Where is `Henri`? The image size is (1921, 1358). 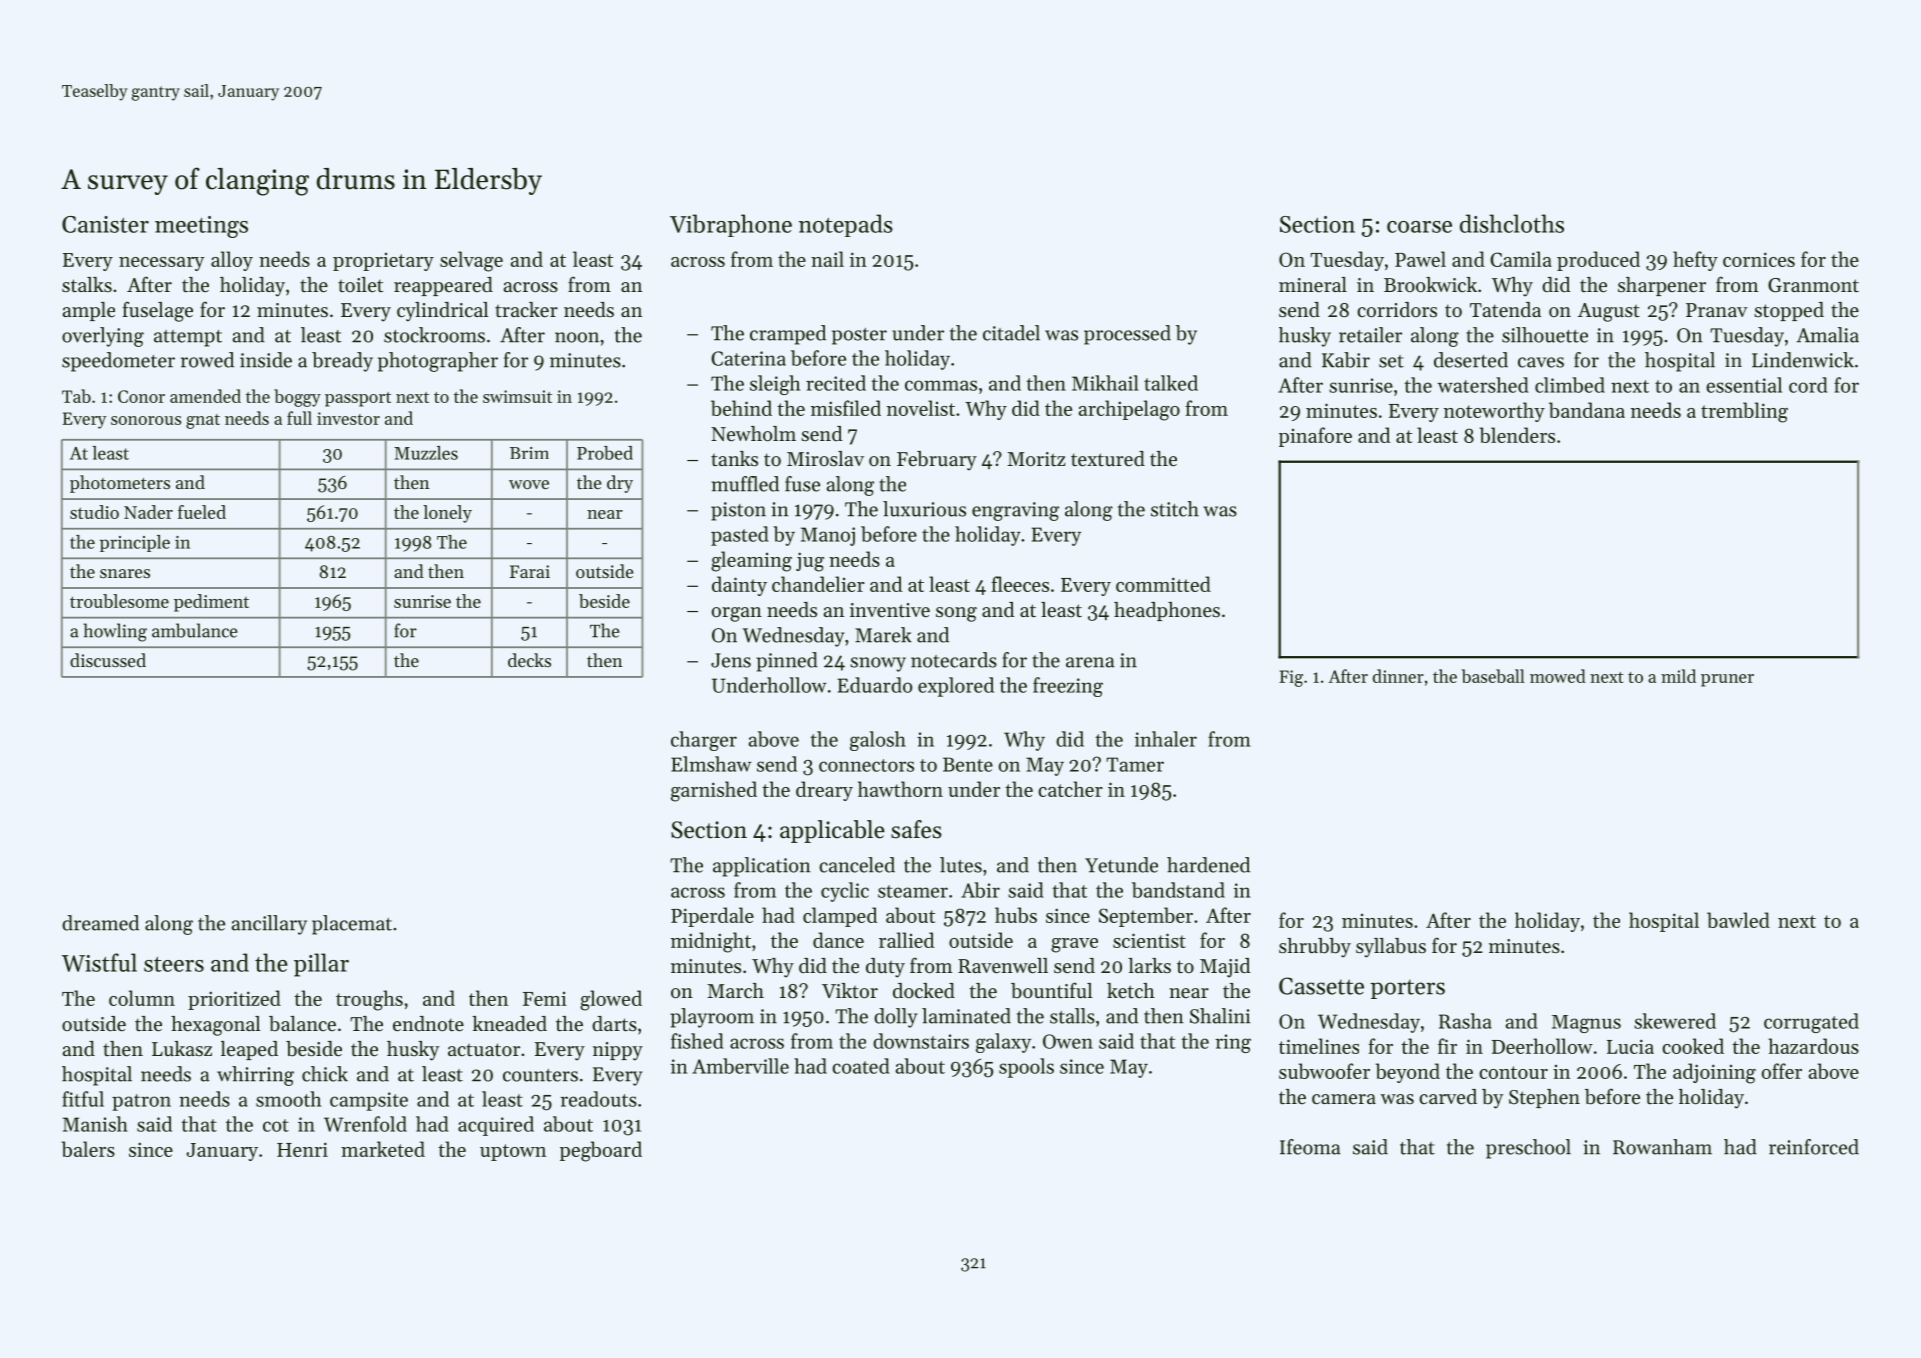
Henri is located at coordinates (302, 1149).
